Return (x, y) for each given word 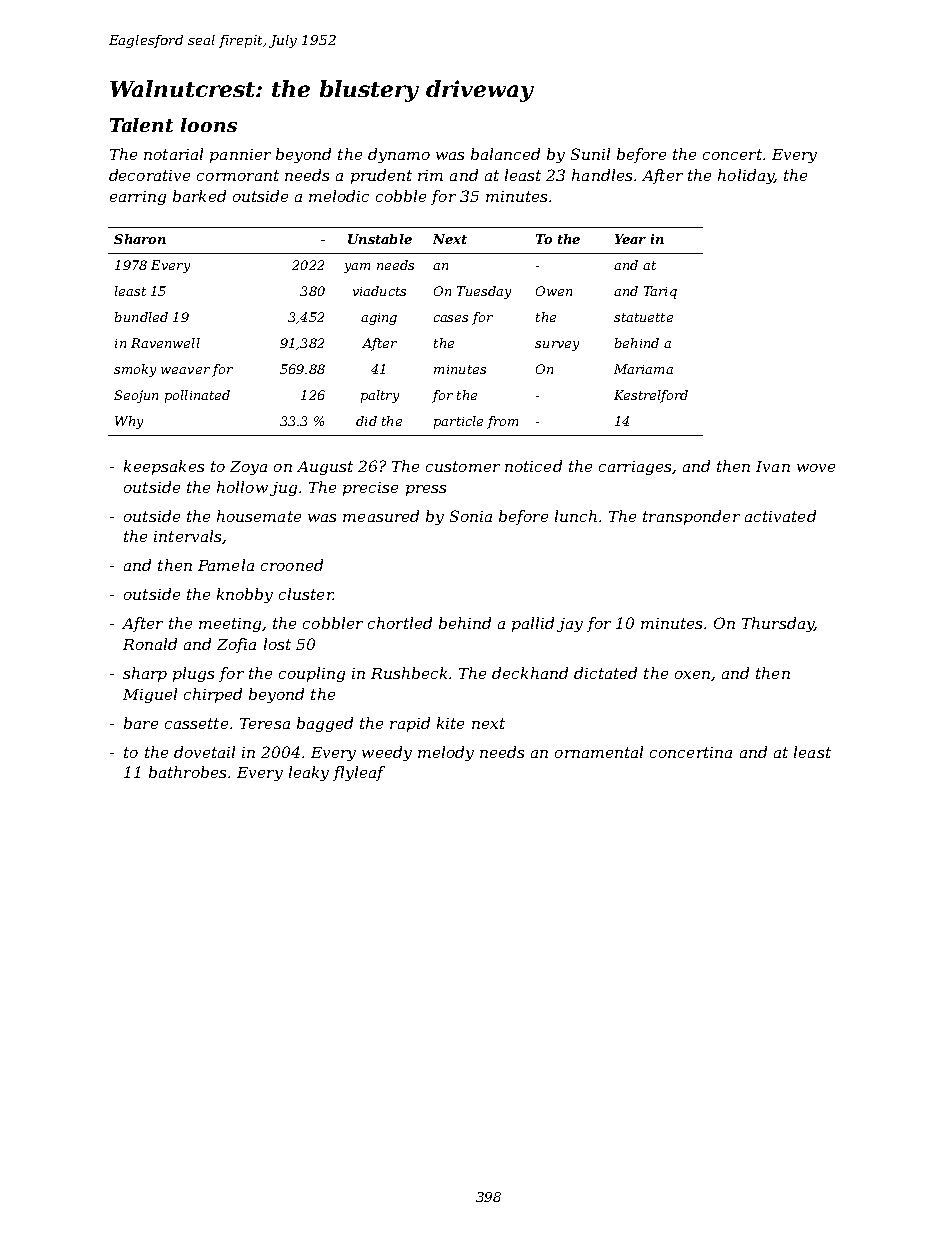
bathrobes (187, 772)
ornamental (599, 752)
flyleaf (359, 773)
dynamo (399, 155)
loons (209, 125)
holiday (746, 176)
